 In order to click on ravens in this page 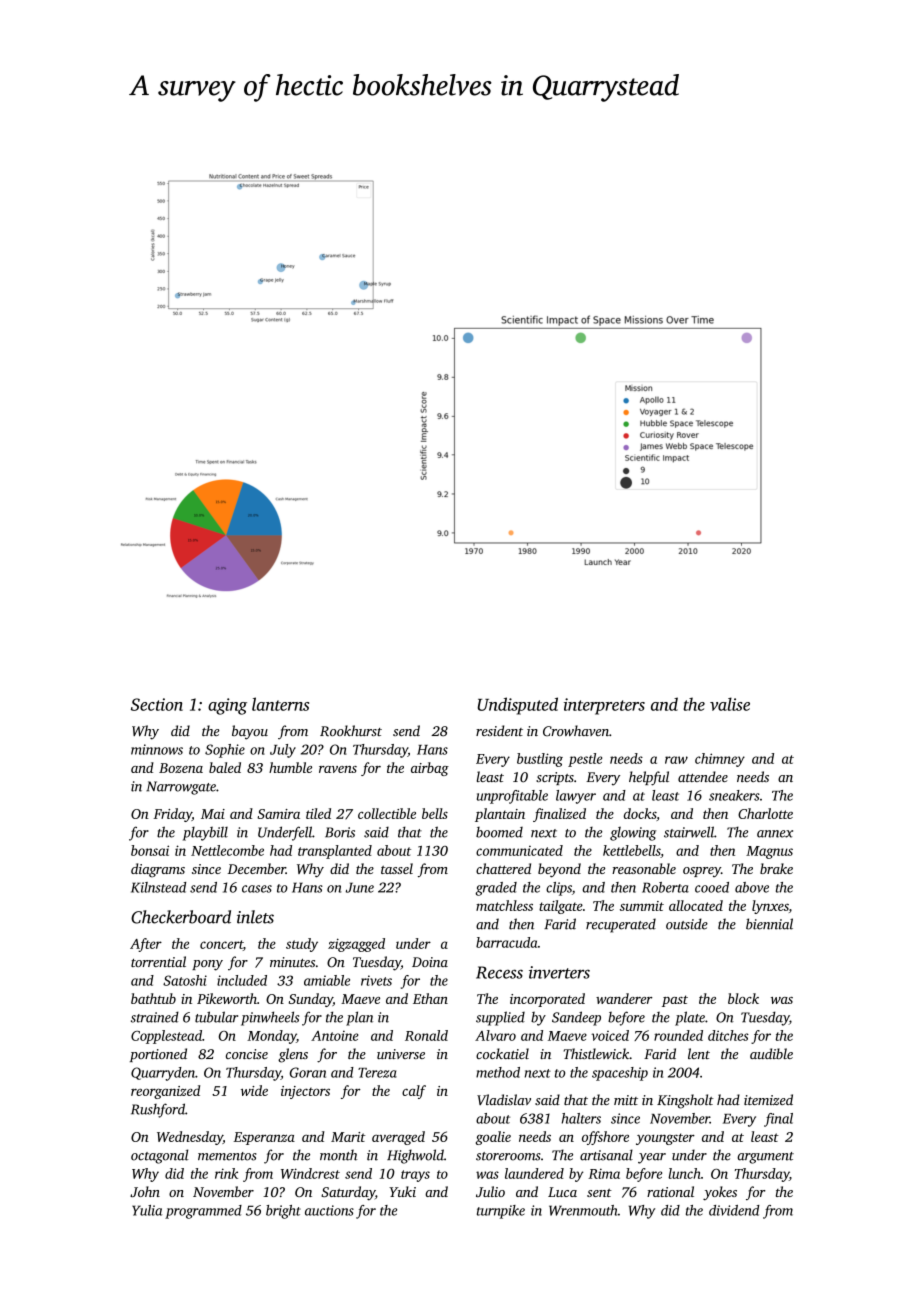, I will do `click(338, 769)`.
